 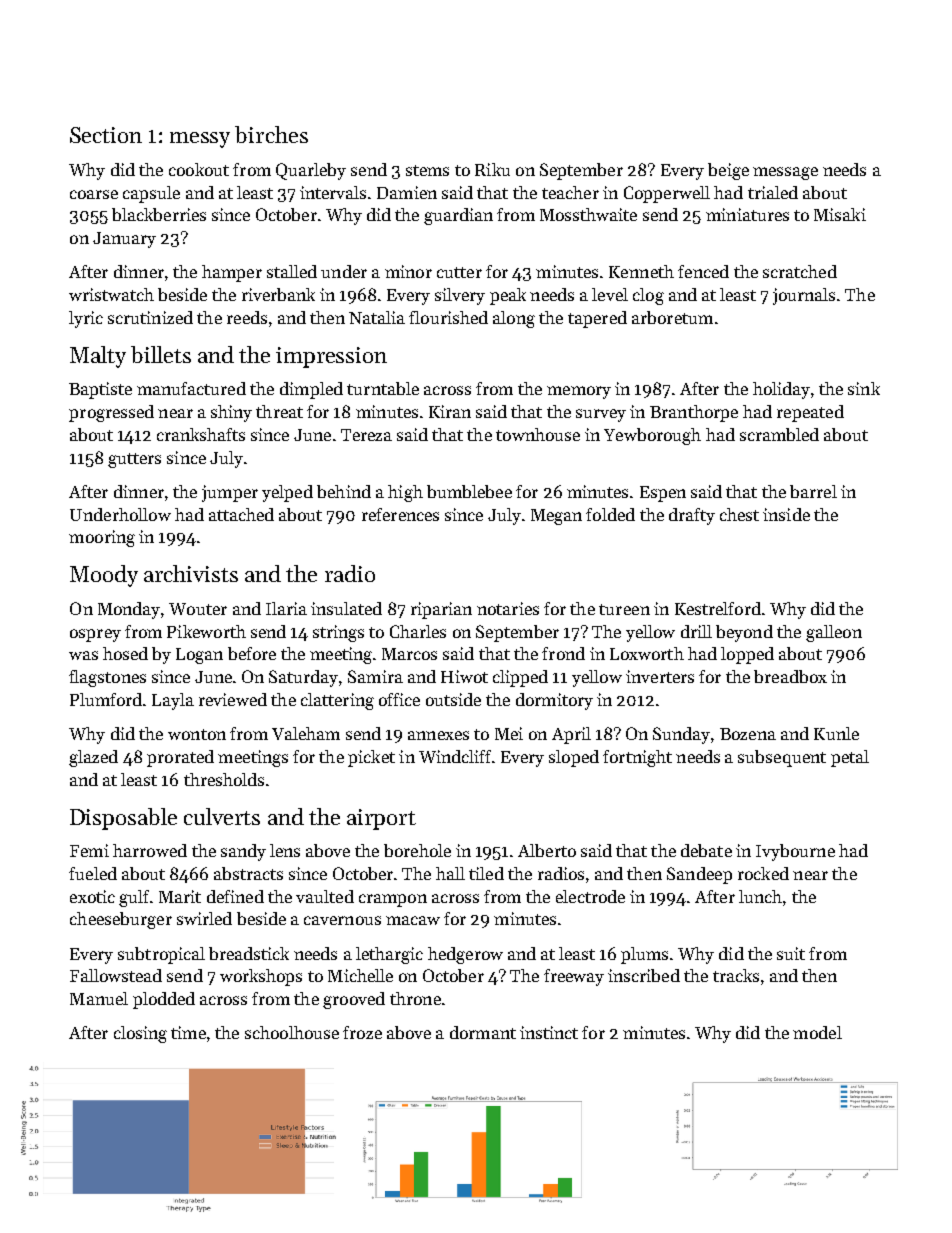 What do you see at coordinates (292, 271) in the page?
I see `stalled` at bounding box center [292, 271].
